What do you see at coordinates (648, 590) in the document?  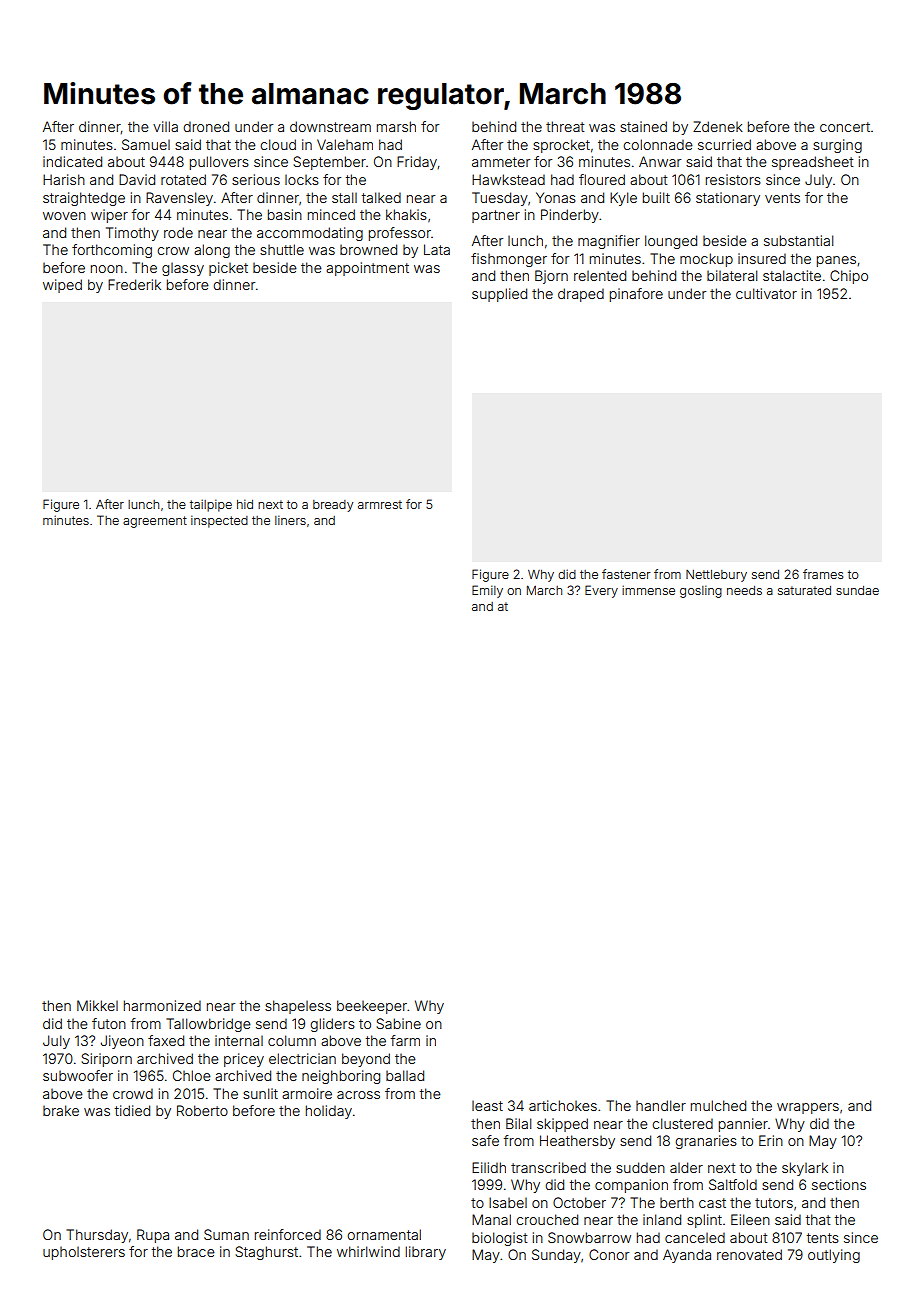 I see `immense` at bounding box center [648, 590].
